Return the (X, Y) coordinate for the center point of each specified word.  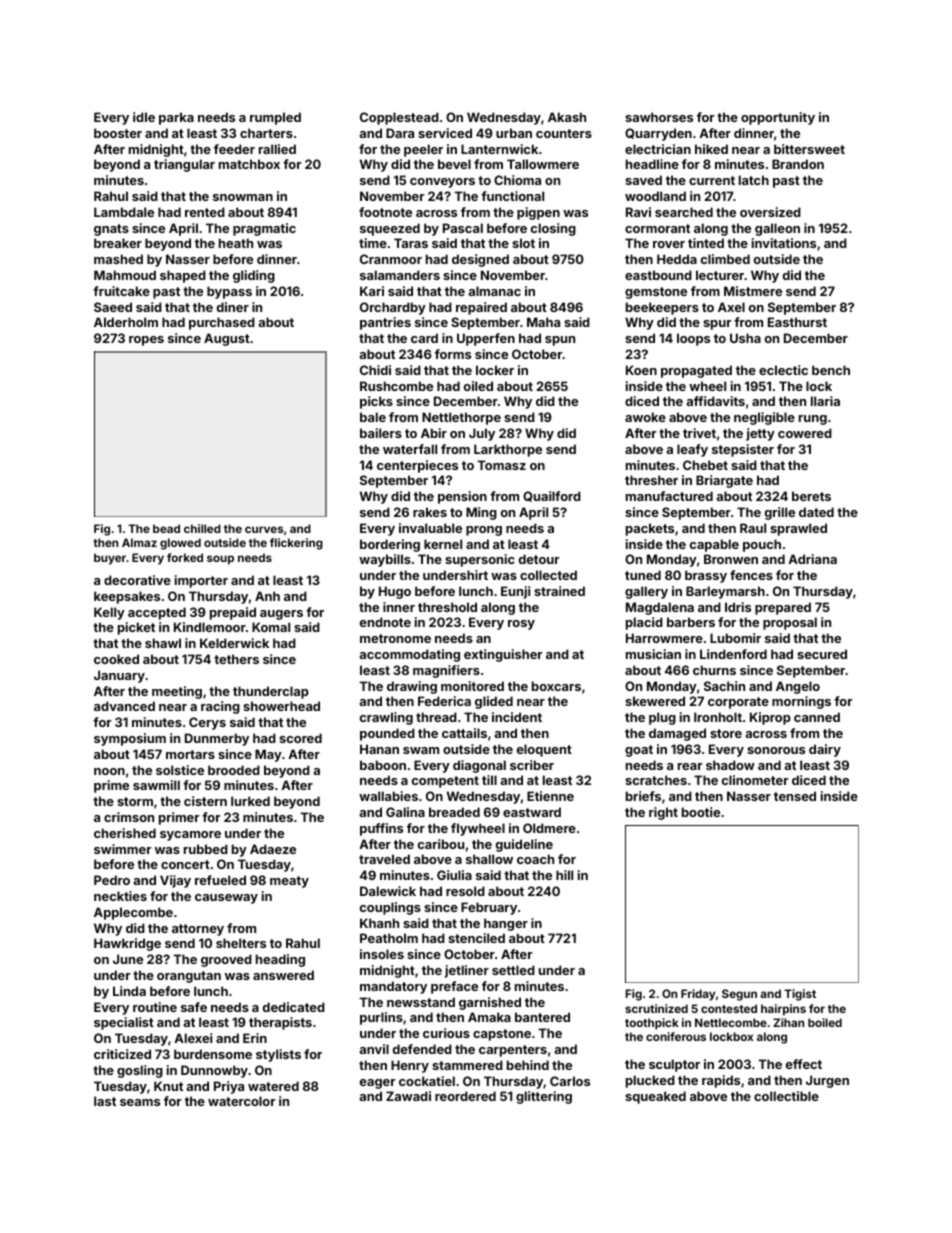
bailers (381, 433)
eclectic (783, 370)
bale (373, 417)
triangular (184, 165)
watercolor (242, 1101)
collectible (786, 1096)
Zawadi (408, 1096)
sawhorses (659, 117)
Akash (567, 117)
